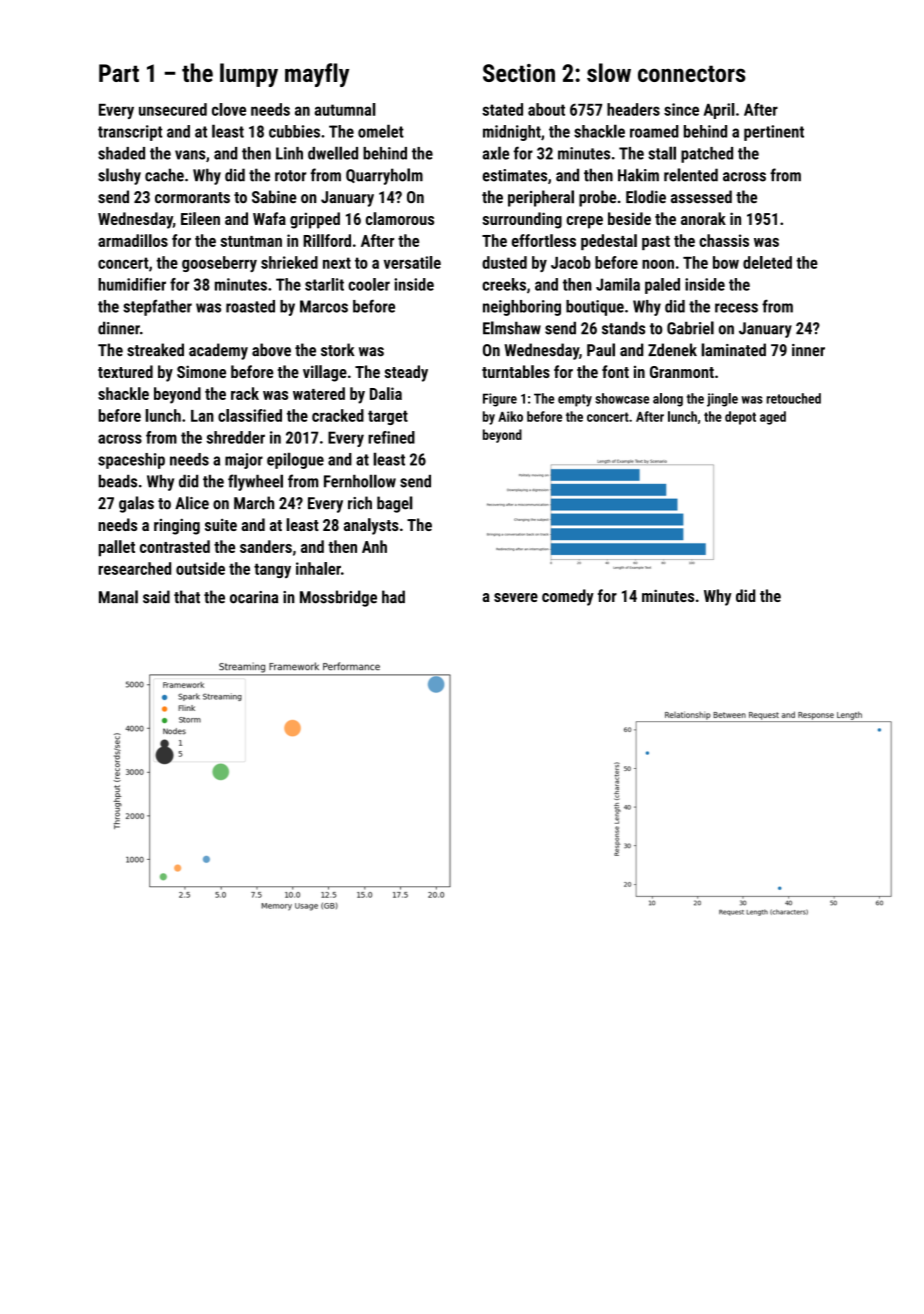 The image size is (924, 1314). What do you see at coordinates (504, 262) in the screenshot?
I see `dusted` at bounding box center [504, 262].
